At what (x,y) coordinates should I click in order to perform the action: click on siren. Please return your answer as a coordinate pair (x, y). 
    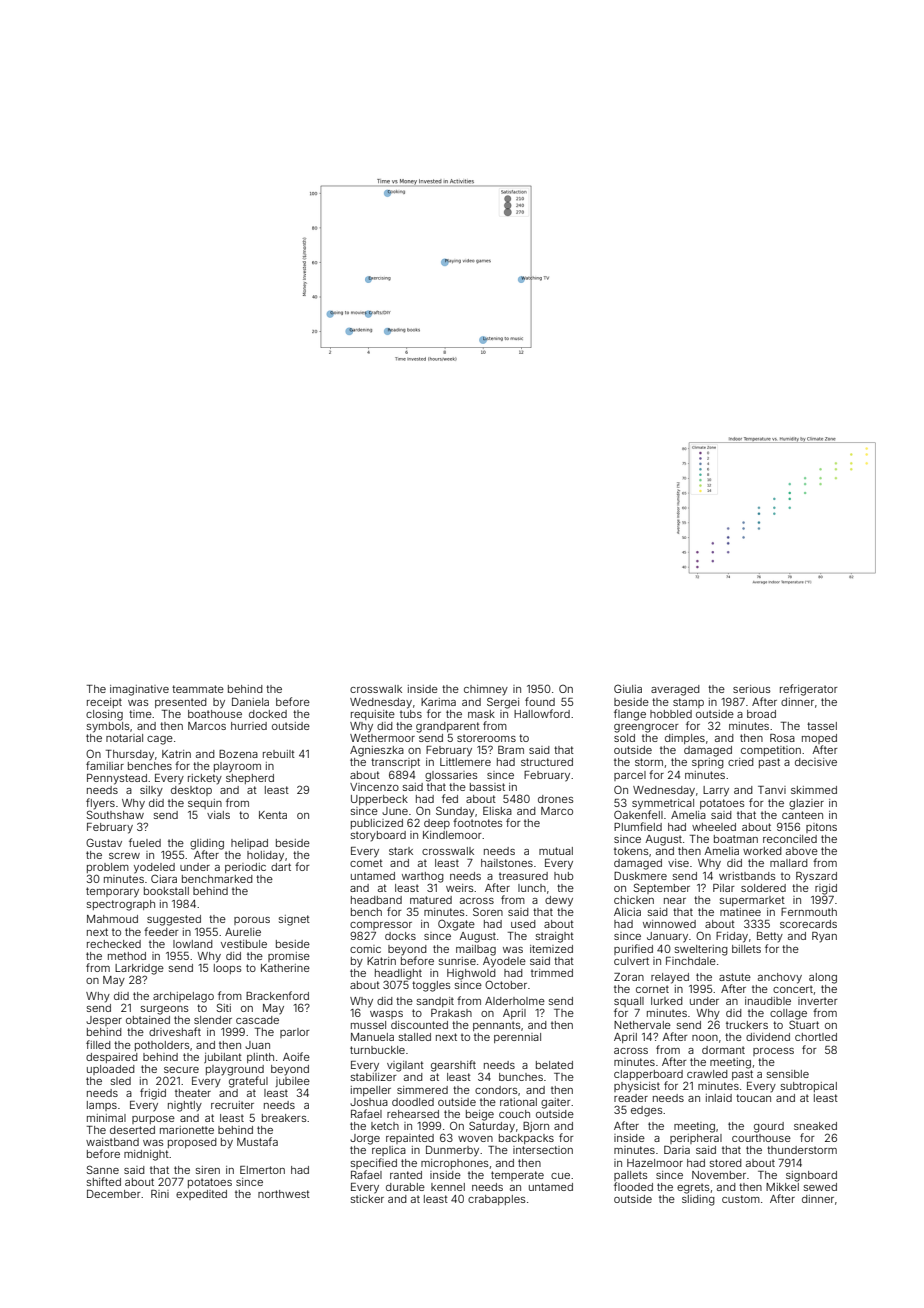
    Looking at the image, I should click on (208, 1170).
